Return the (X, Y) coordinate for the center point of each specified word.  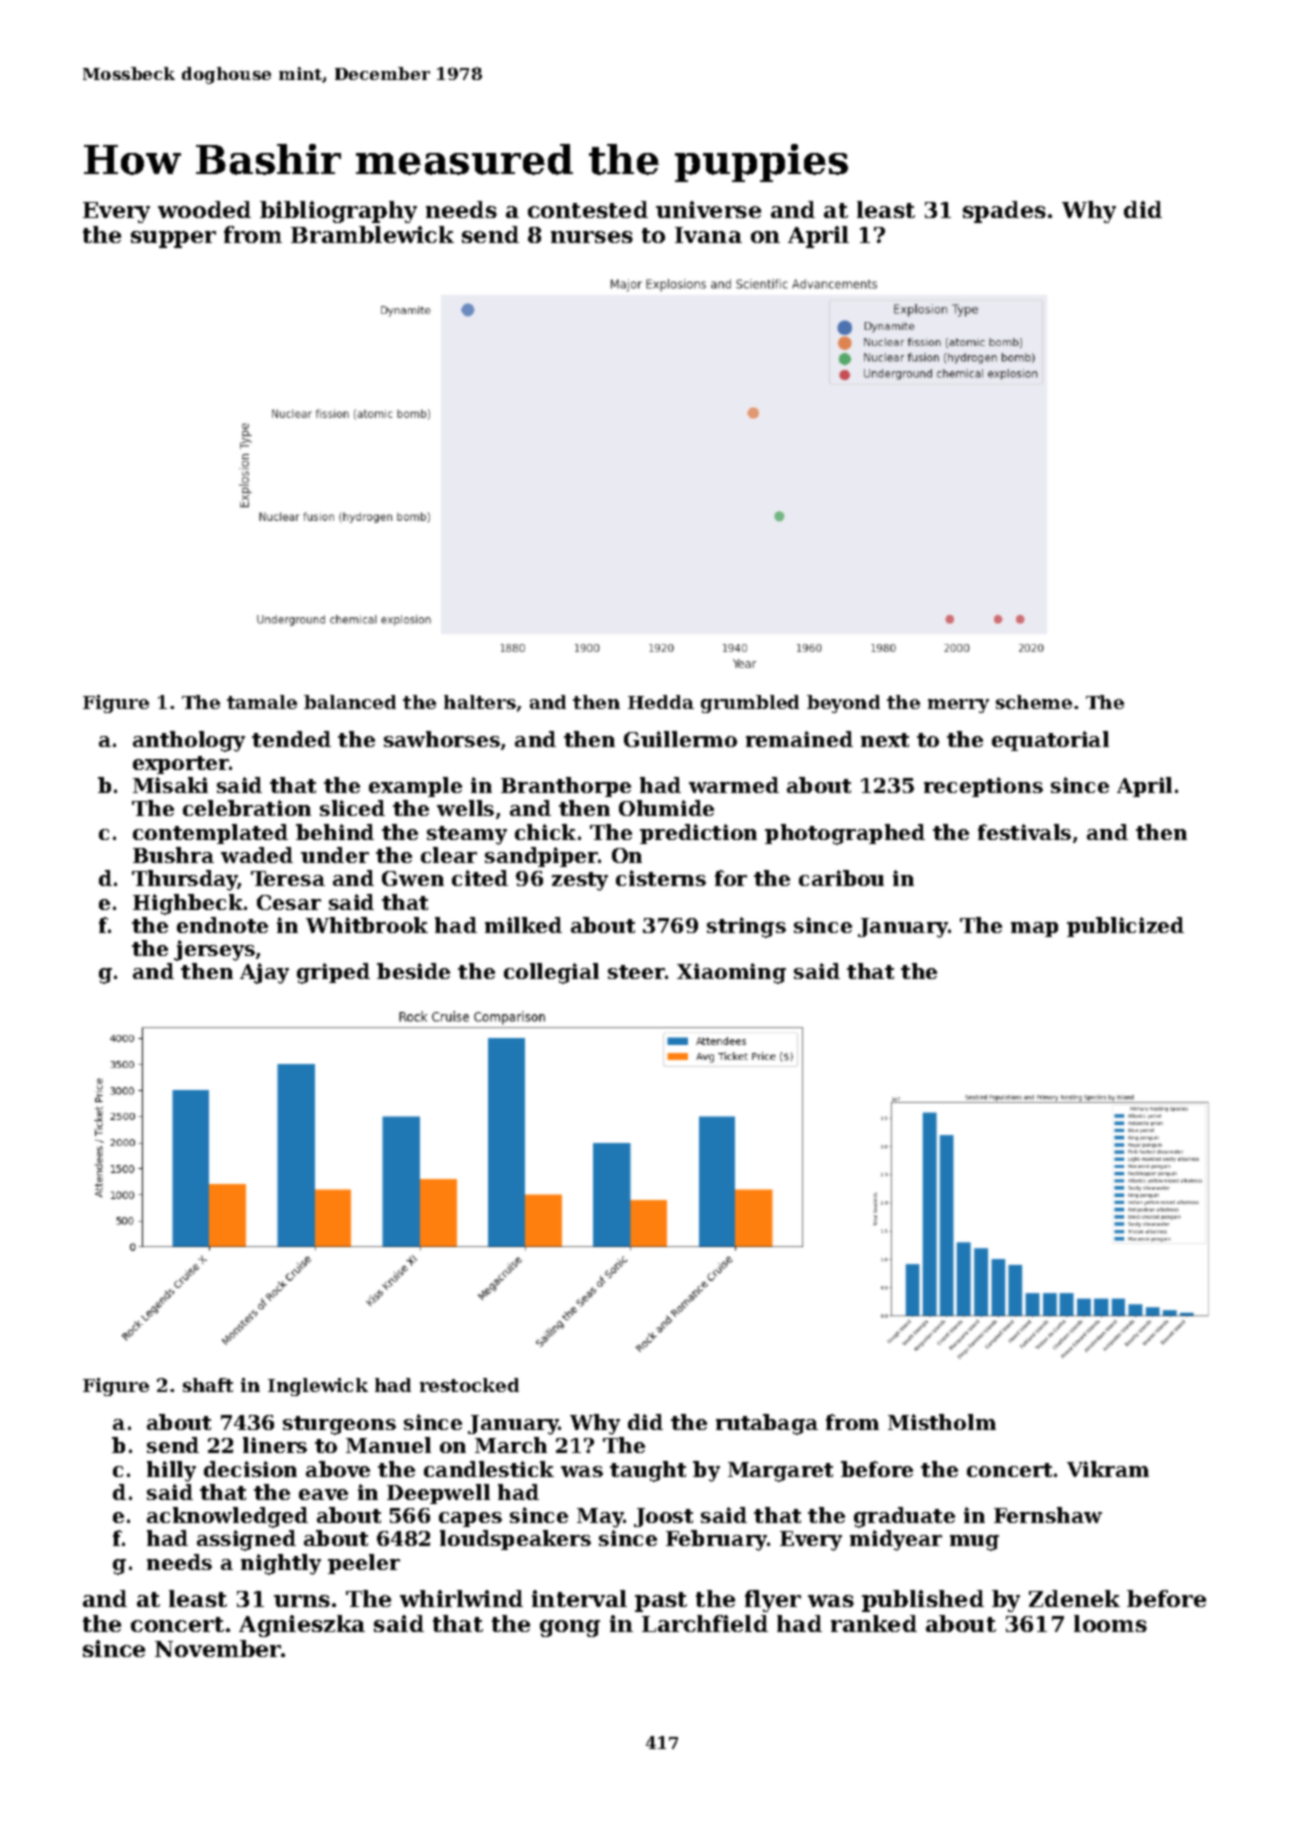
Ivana (708, 235)
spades (1004, 212)
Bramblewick (372, 234)
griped (333, 973)
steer (636, 972)
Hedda (661, 702)
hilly (171, 1471)
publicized (1125, 927)
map (1034, 929)
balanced (350, 702)
